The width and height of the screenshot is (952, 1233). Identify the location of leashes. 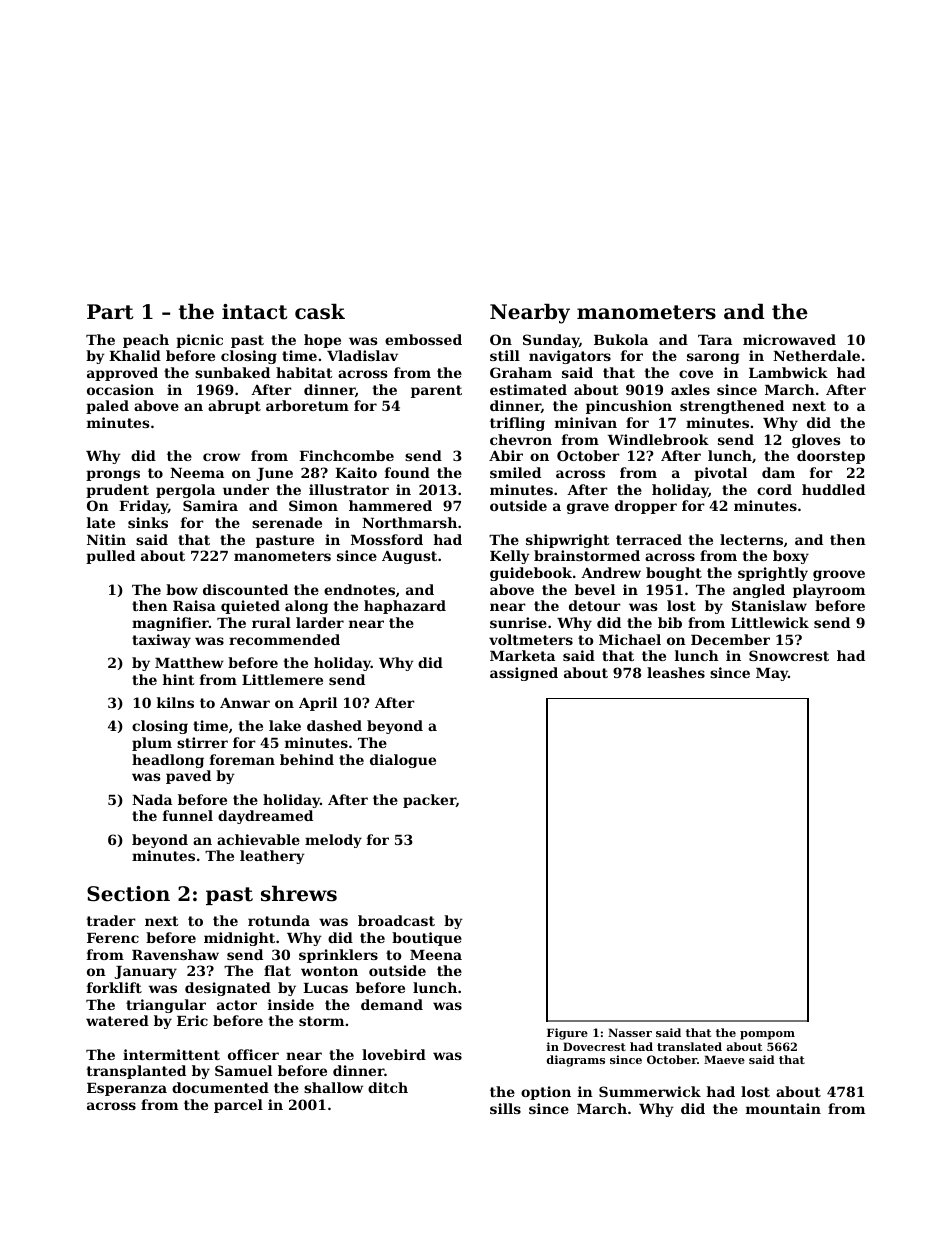
(676, 672).
